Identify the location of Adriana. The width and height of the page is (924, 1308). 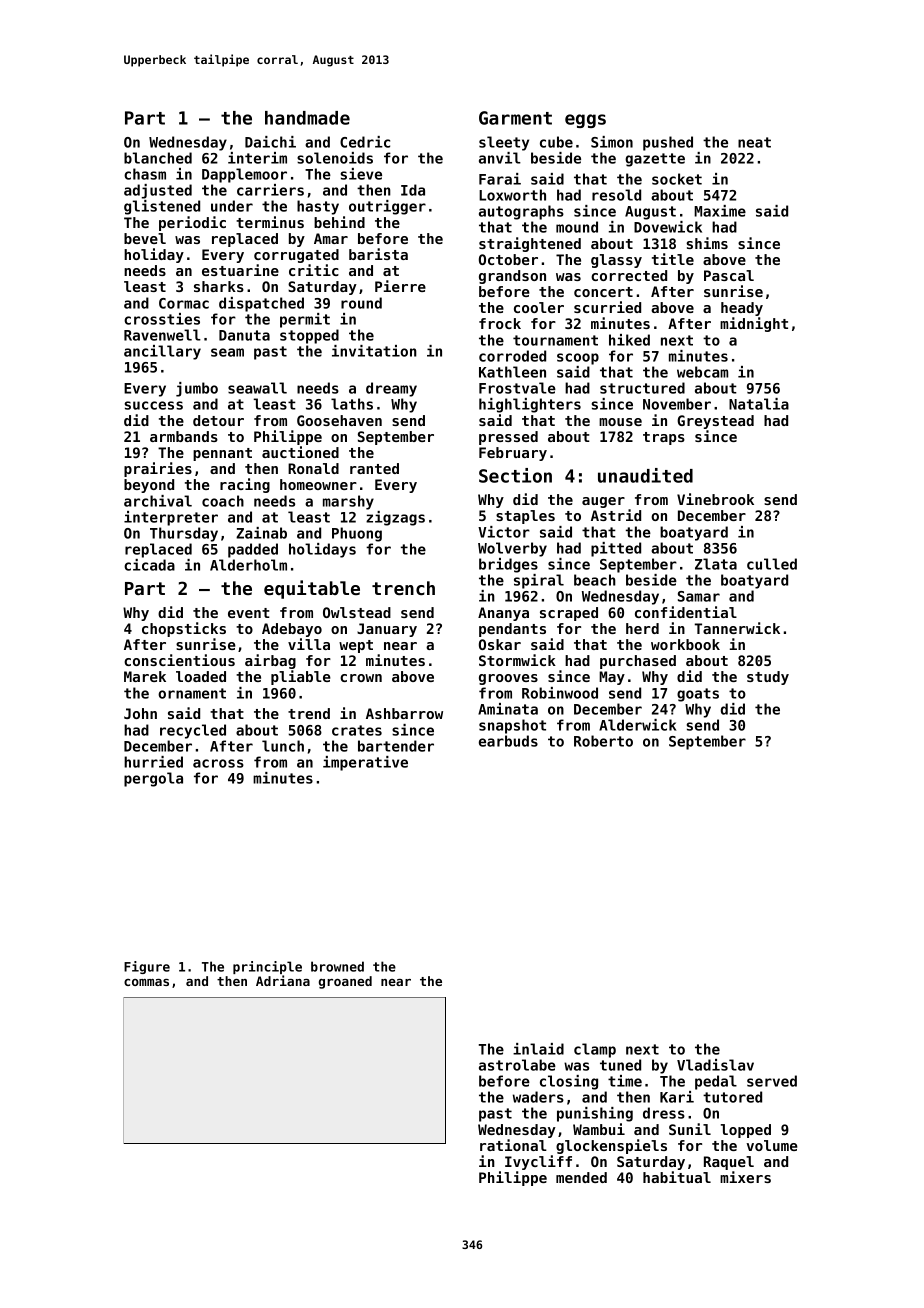
(283, 980).
